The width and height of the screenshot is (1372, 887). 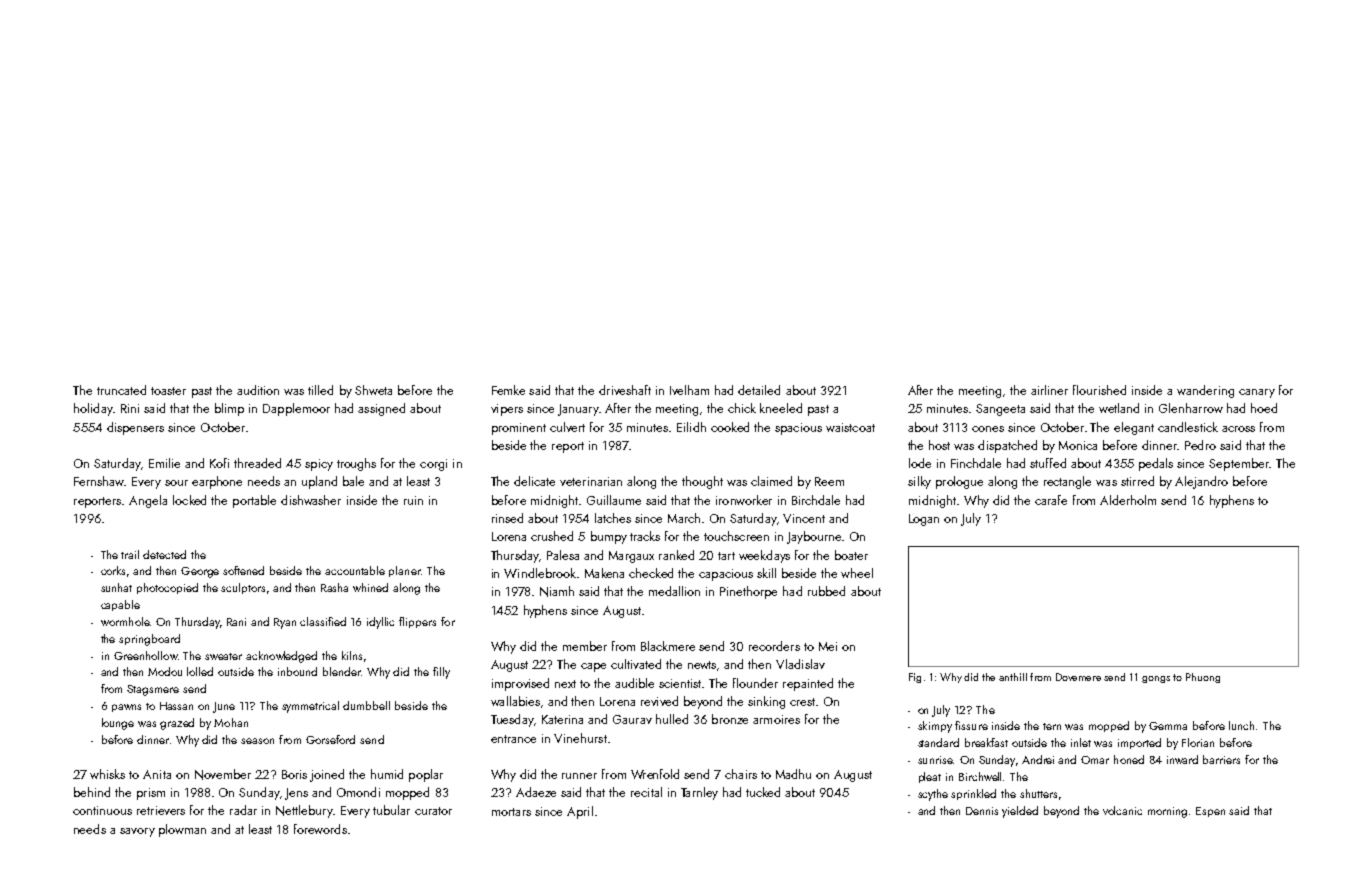 What do you see at coordinates (1238, 429) in the screenshot?
I see `across` at bounding box center [1238, 429].
